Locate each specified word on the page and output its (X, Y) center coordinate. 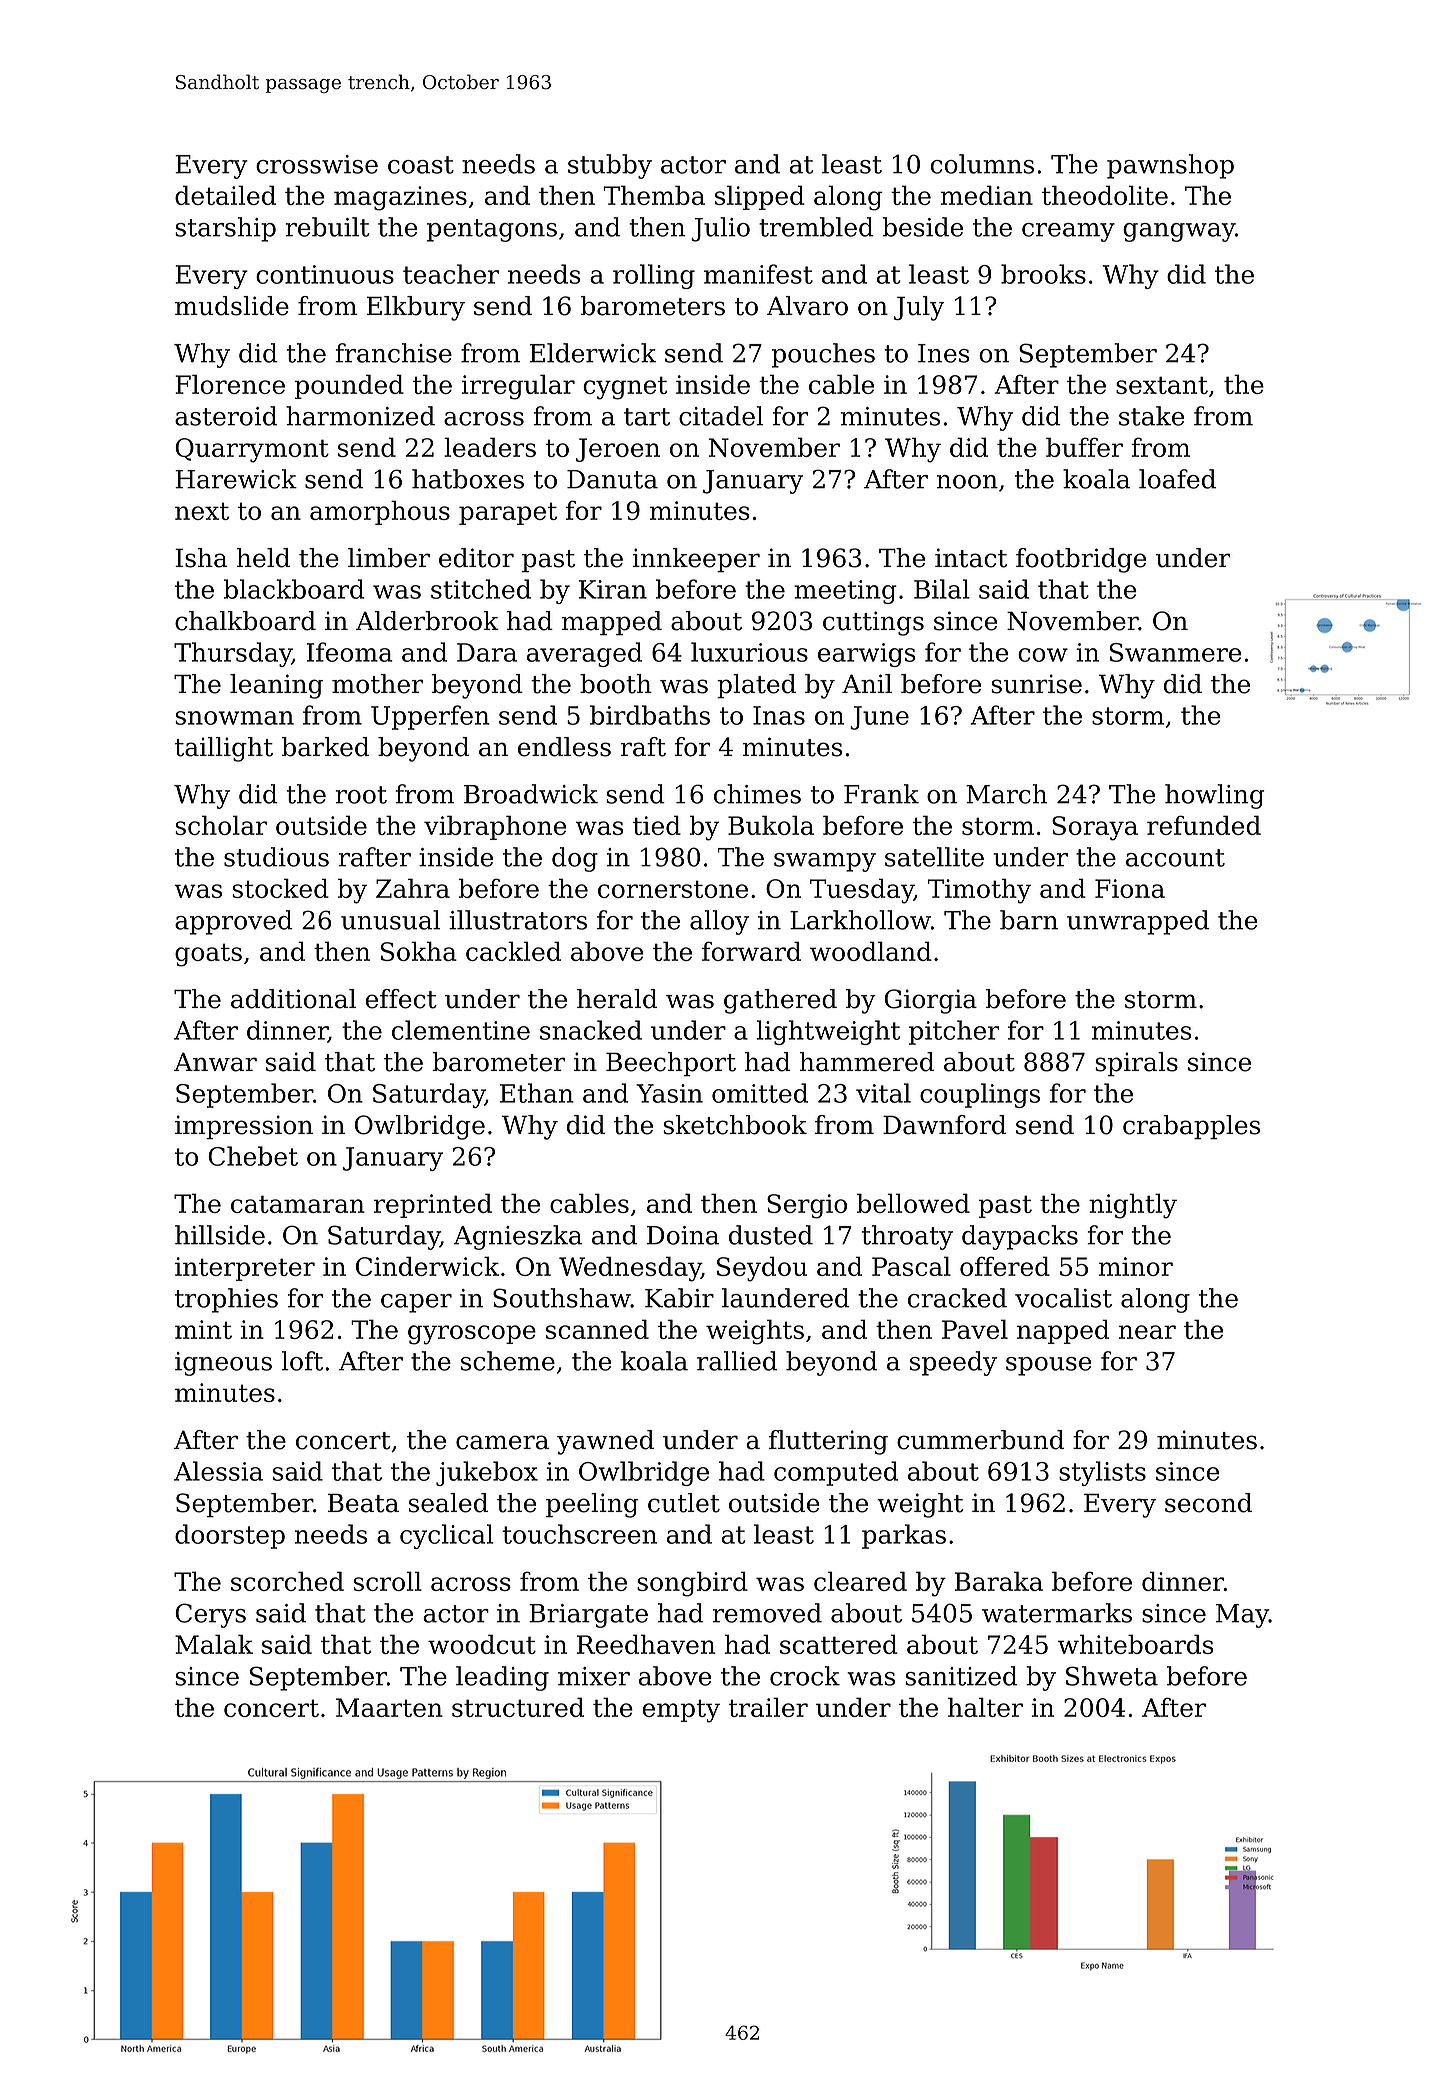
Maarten (389, 1707)
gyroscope (472, 1335)
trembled (816, 227)
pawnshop (1170, 166)
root (361, 795)
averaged (584, 654)
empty (681, 1711)
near (1147, 1332)
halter (985, 1707)
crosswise (317, 164)
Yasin (669, 1093)
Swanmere (1175, 652)
